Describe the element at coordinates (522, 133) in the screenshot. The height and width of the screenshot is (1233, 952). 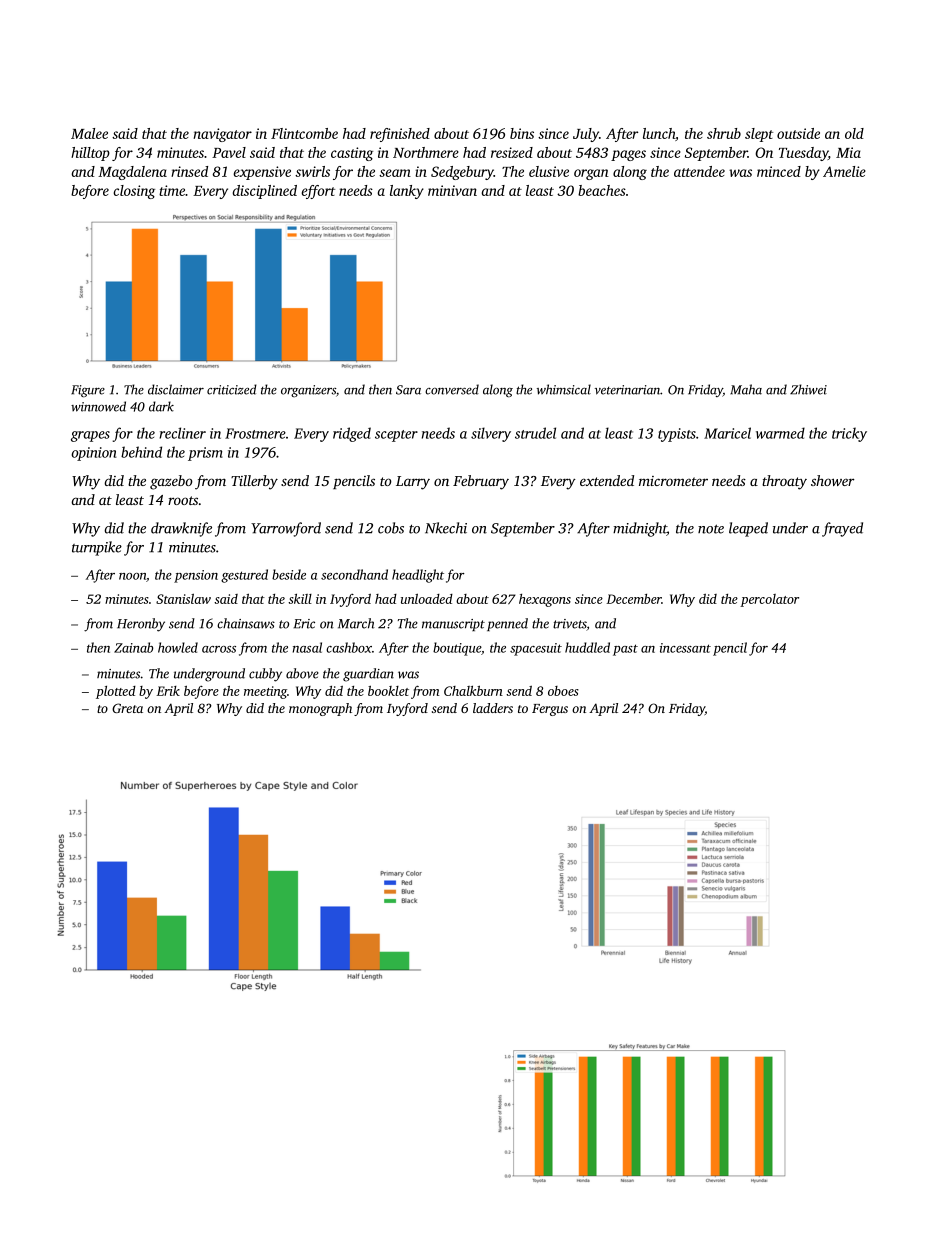
I see `bins` at that location.
